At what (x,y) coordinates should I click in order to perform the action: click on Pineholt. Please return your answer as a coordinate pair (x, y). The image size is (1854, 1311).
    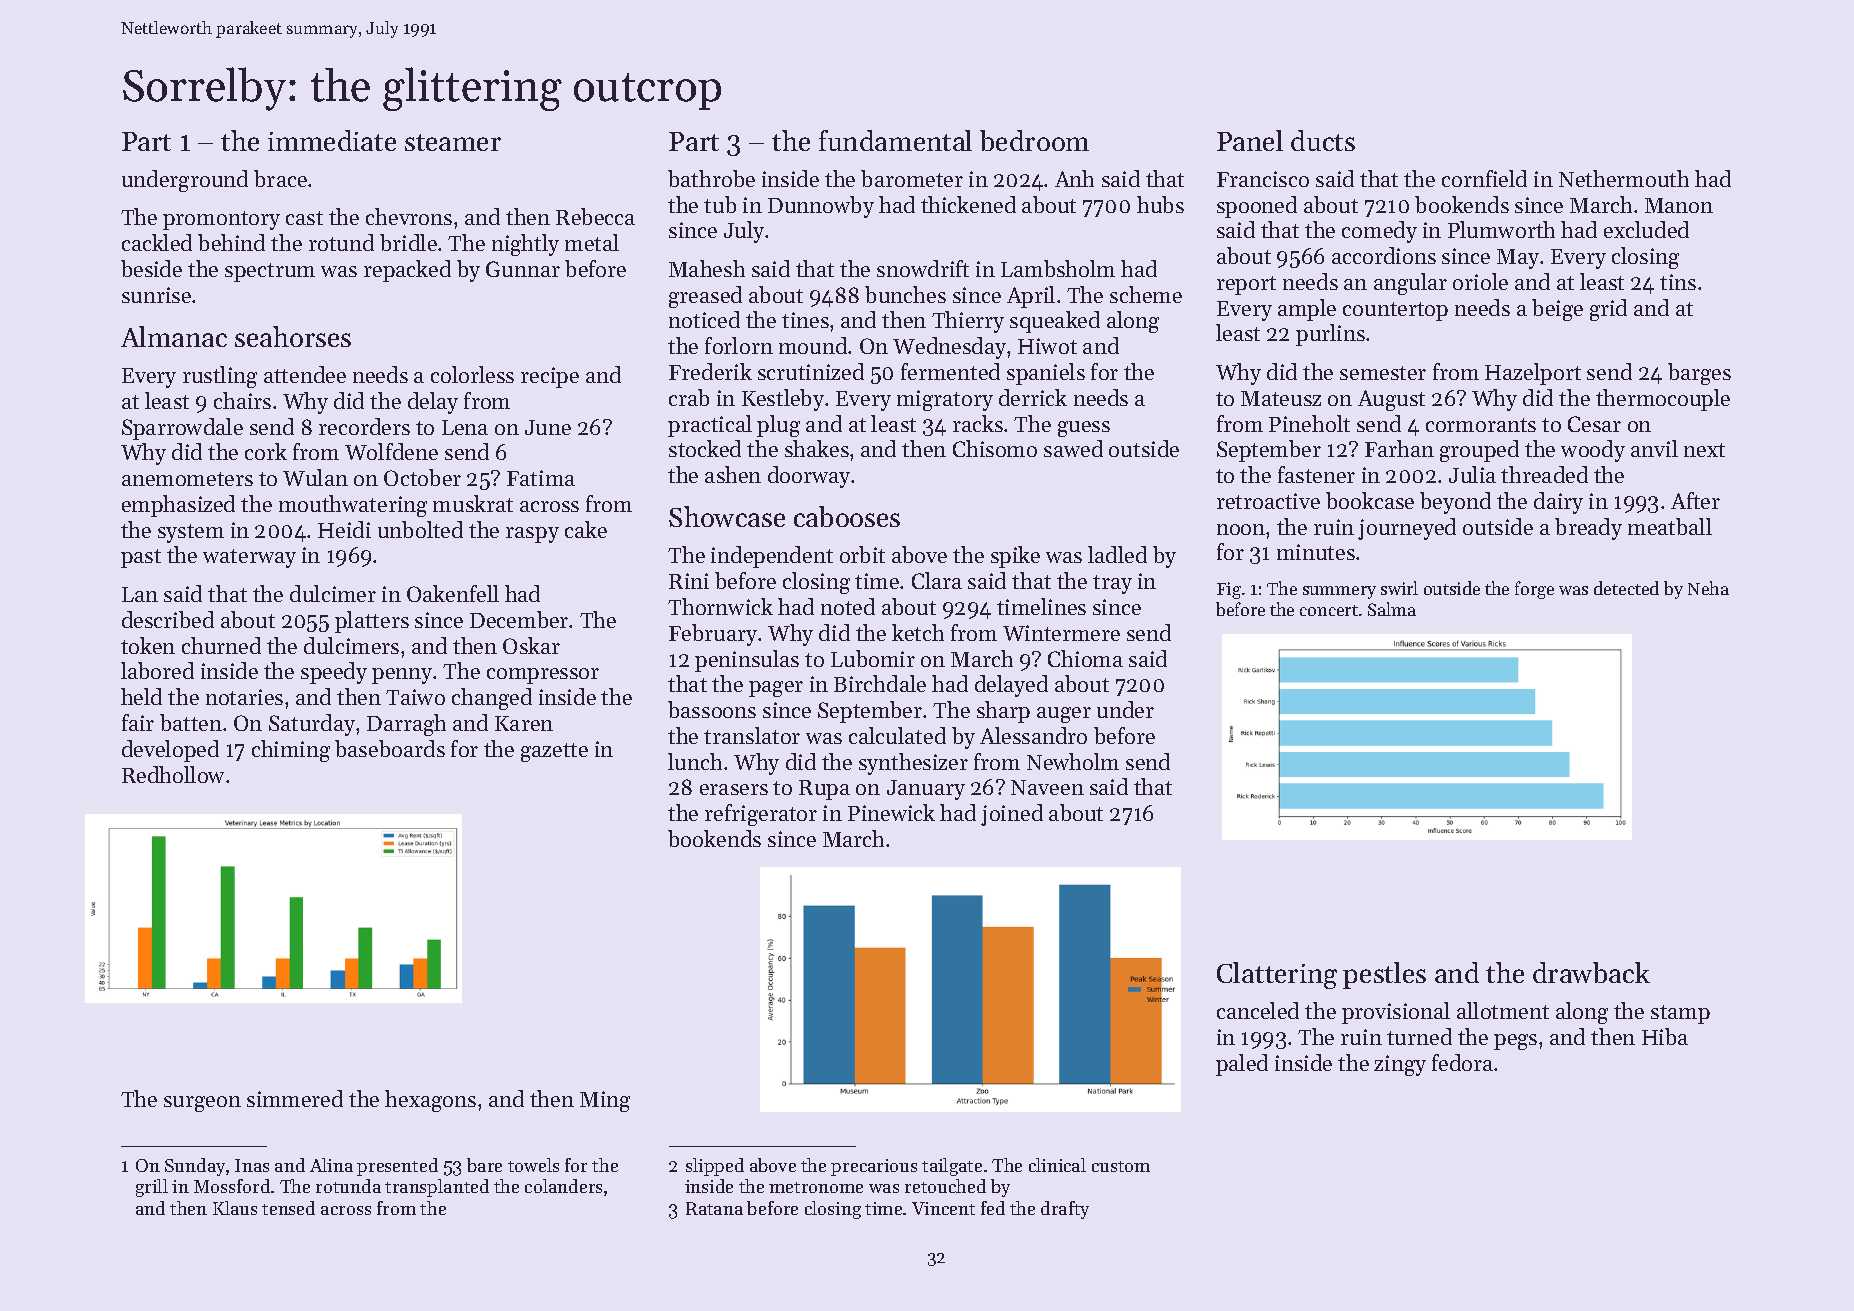
    Looking at the image, I should click on (1309, 423).
